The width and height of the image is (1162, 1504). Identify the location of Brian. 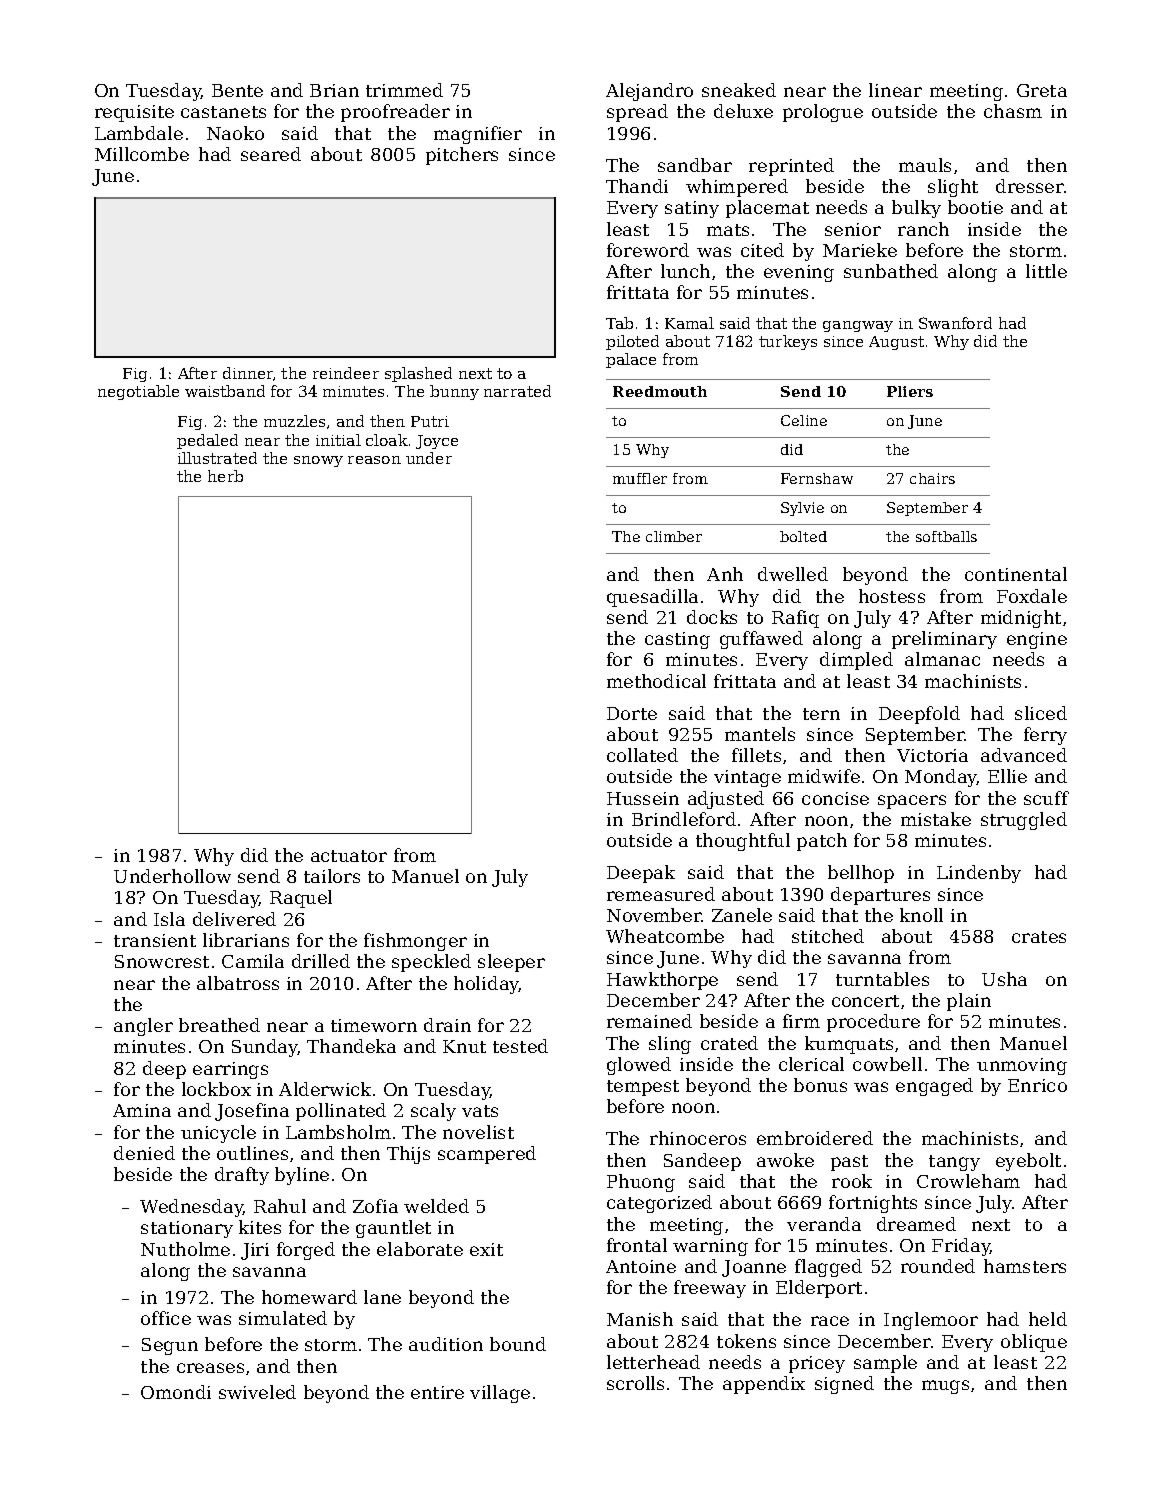
(334, 90).
